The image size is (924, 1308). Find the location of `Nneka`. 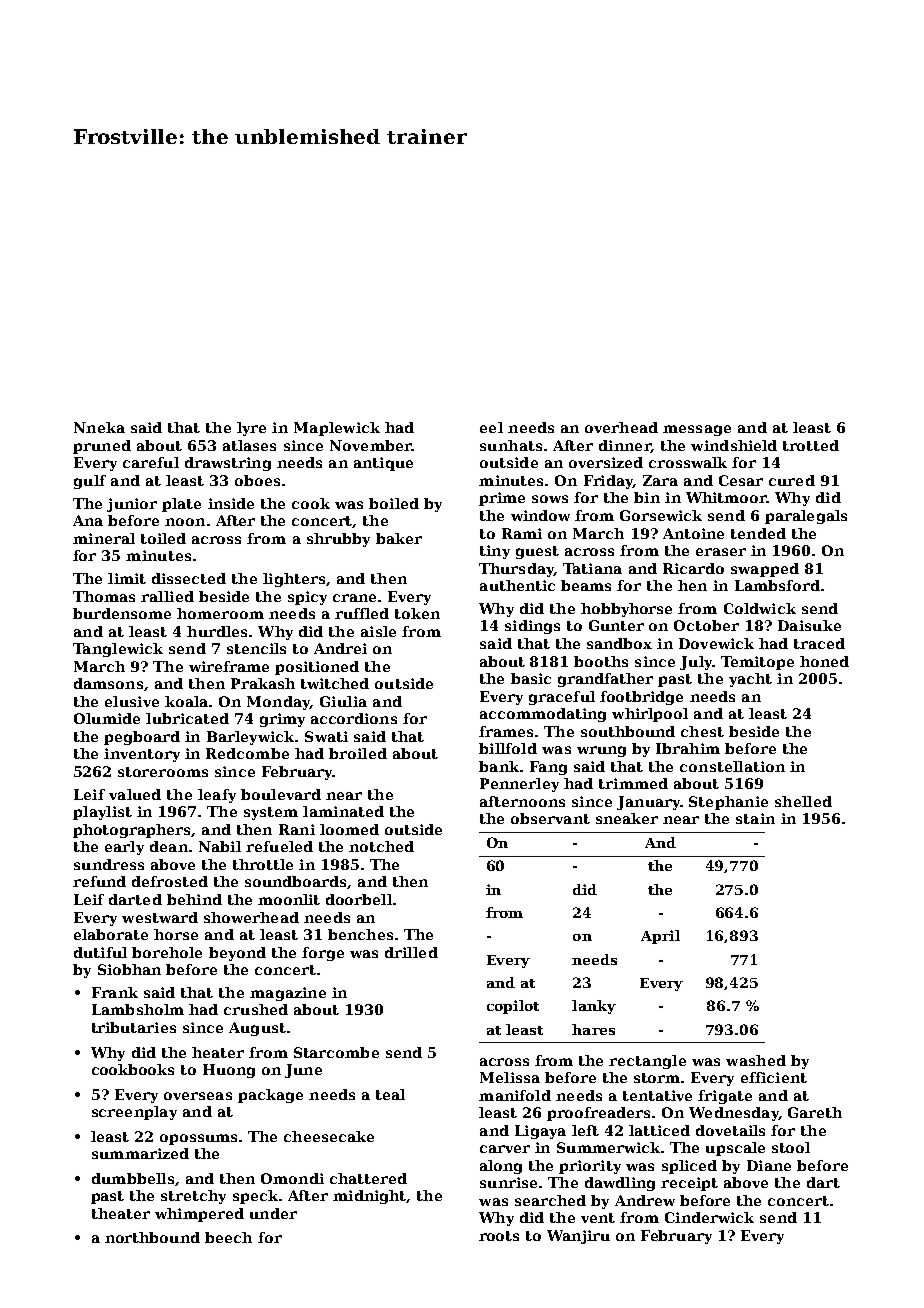

Nneka is located at coordinates (99, 427).
